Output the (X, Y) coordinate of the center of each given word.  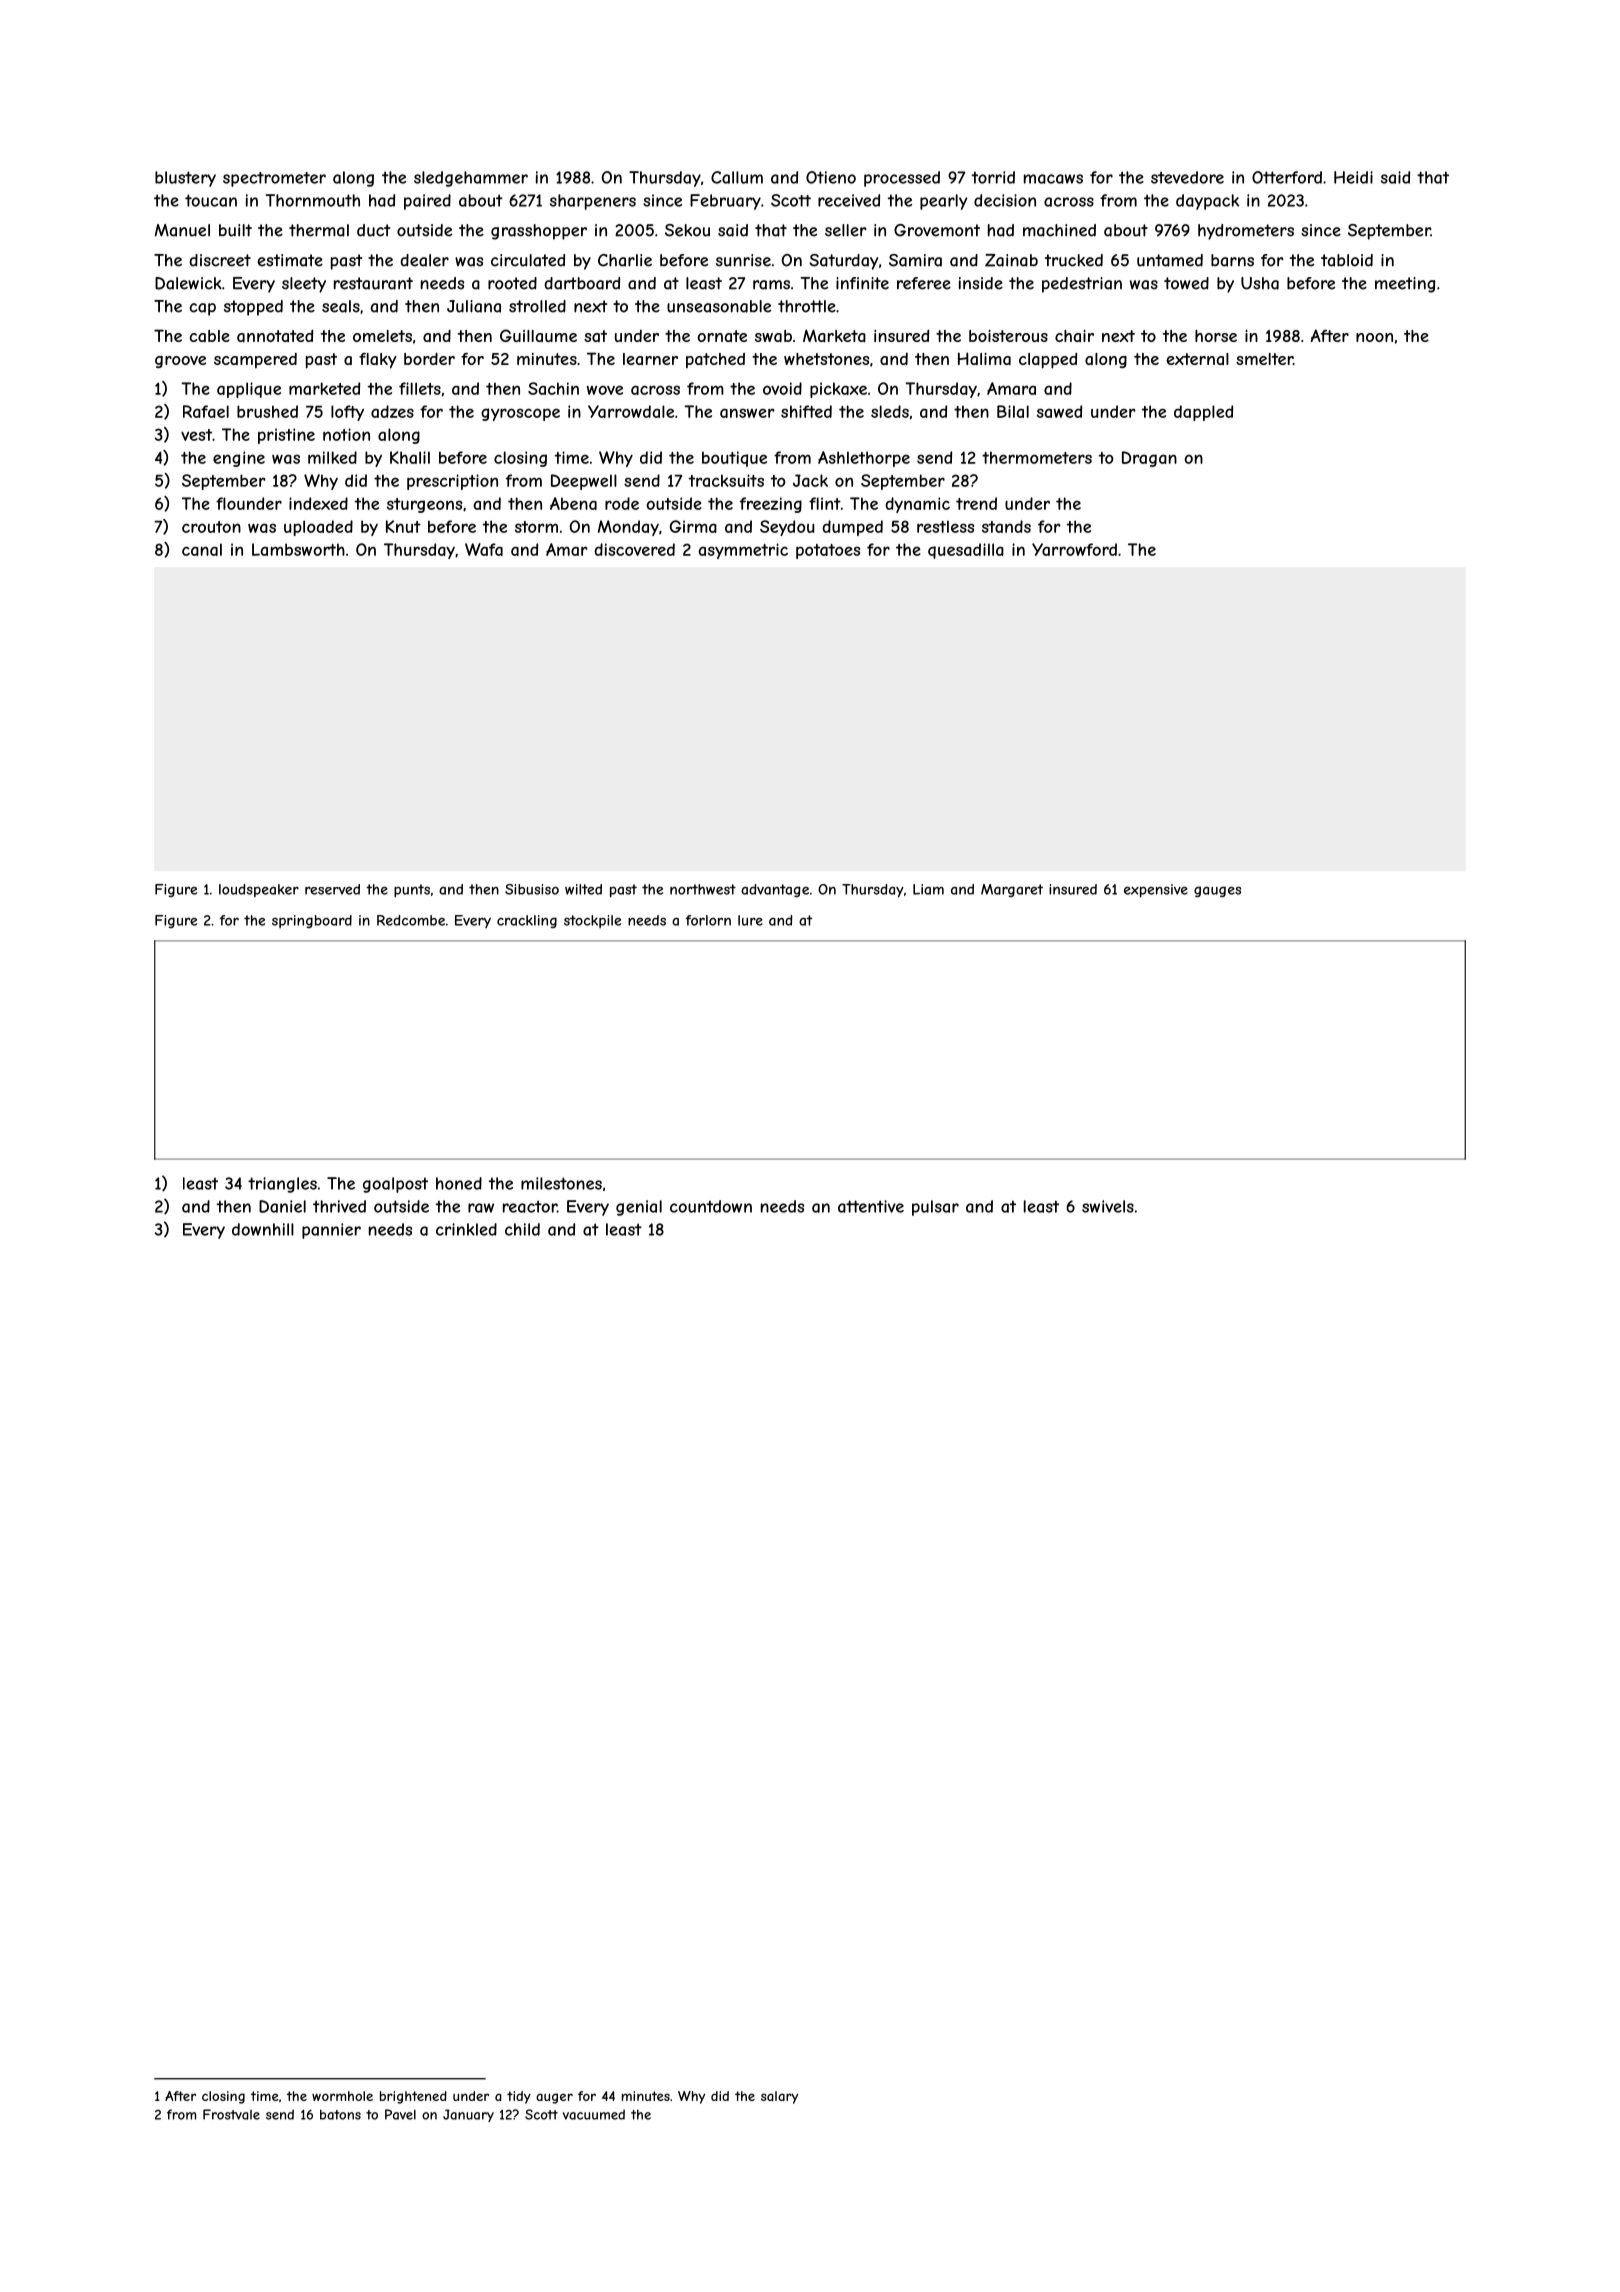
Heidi (1353, 177)
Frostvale (231, 2114)
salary (779, 2097)
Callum (737, 177)
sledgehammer (471, 179)
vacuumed (594, 2114)
